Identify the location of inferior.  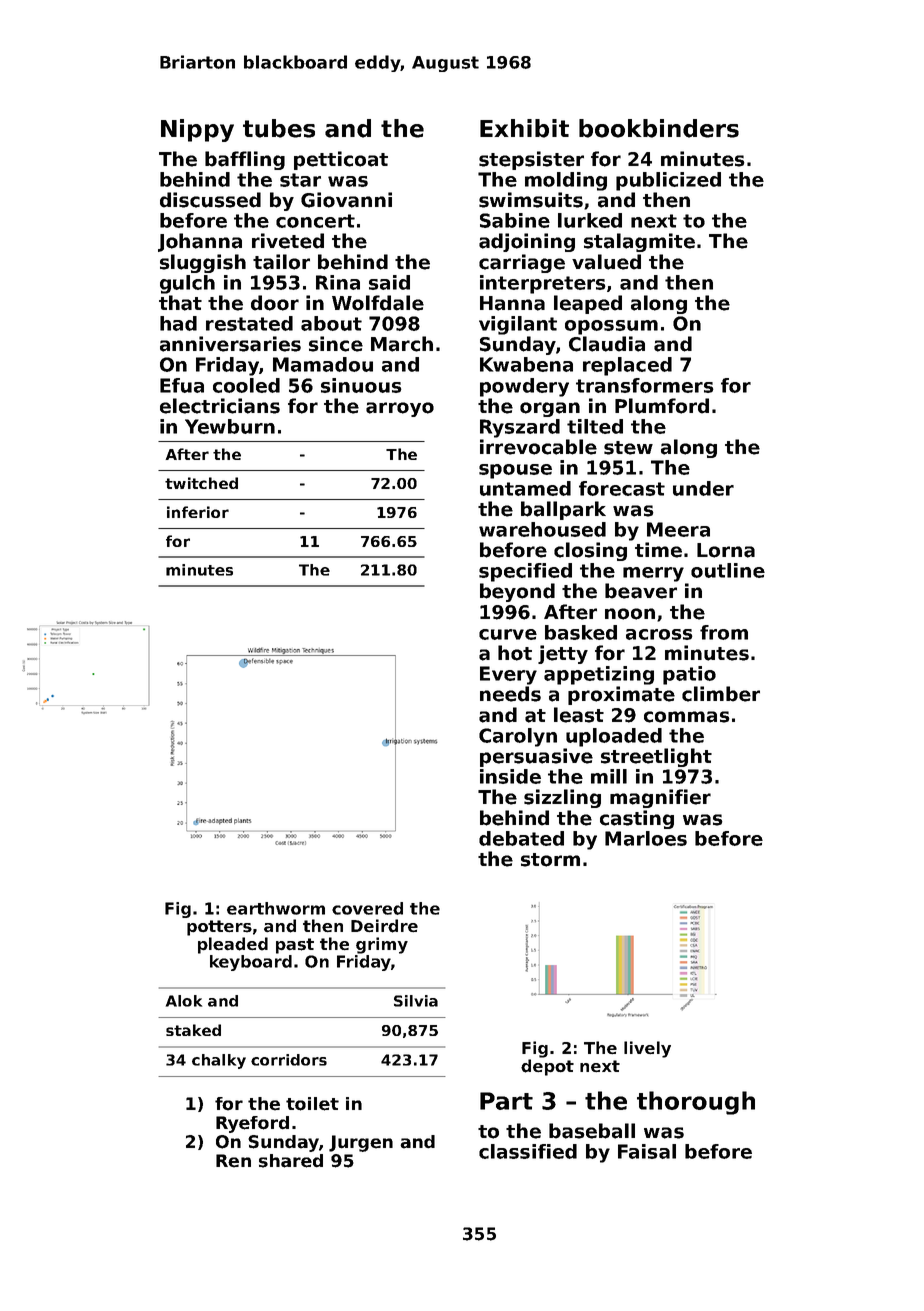
(198, 512).
